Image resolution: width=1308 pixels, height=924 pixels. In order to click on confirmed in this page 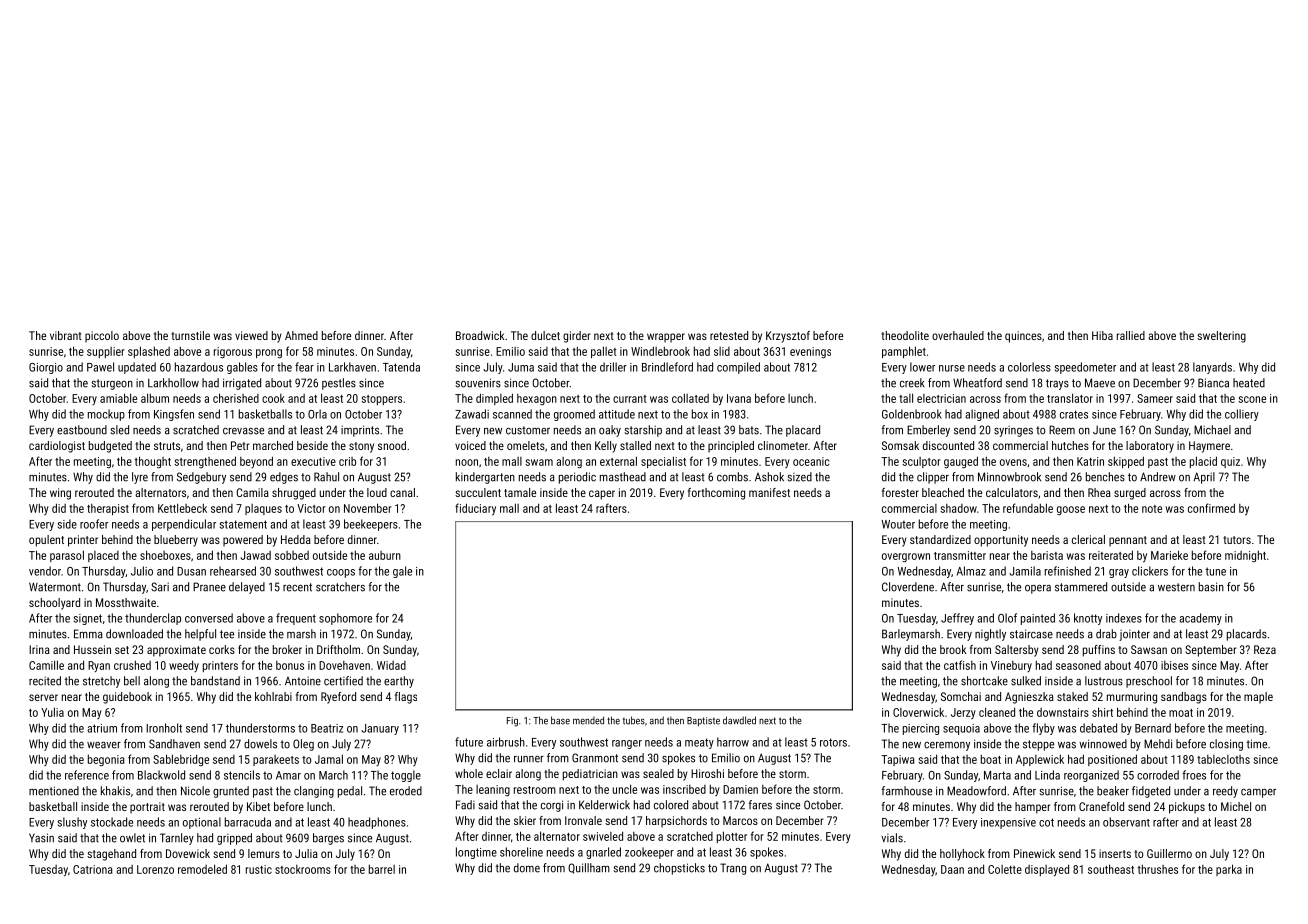, I will do `click(1211, 508)`.
